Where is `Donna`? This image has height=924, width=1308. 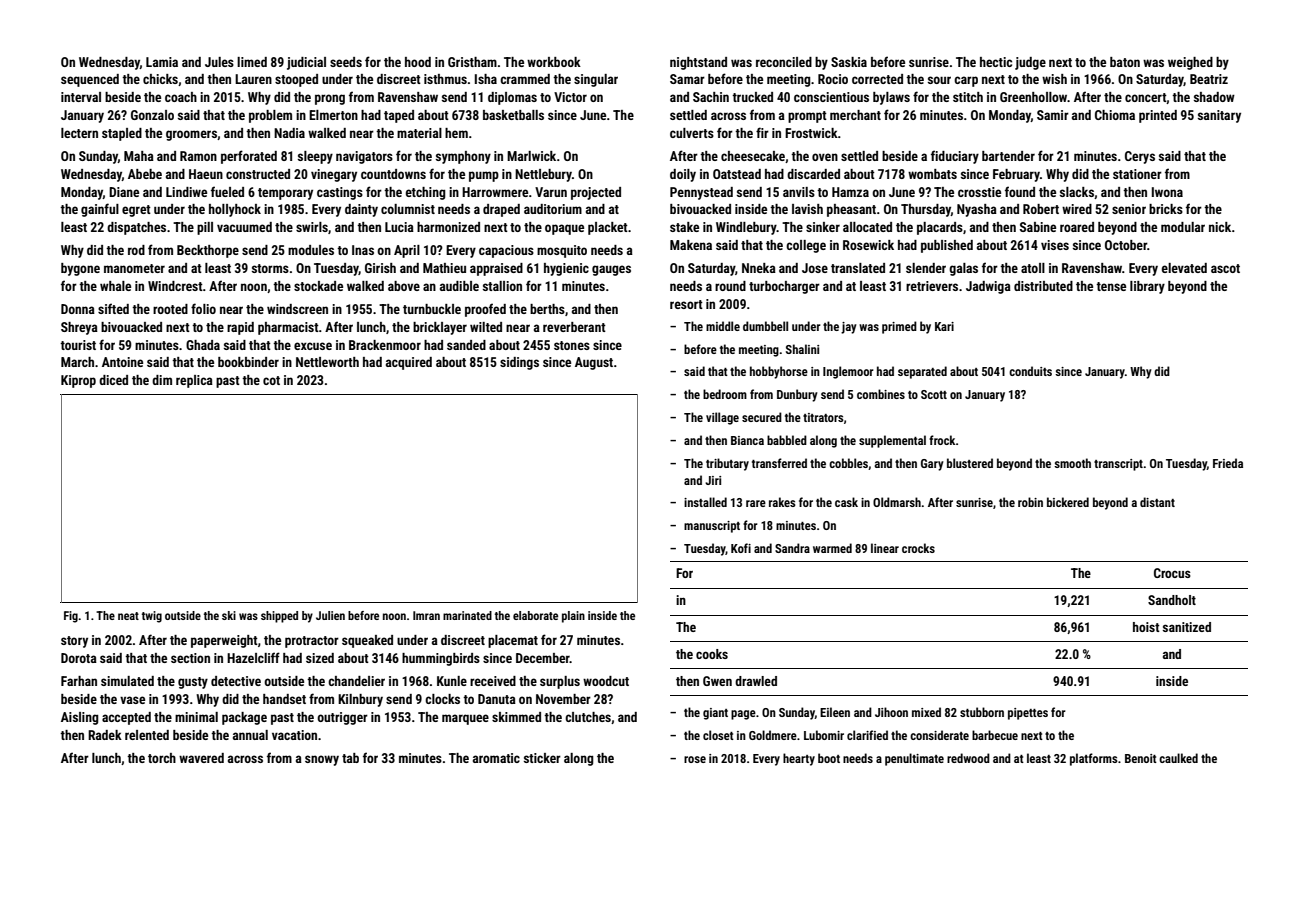
Donna is located at coordinates (78, 309).
